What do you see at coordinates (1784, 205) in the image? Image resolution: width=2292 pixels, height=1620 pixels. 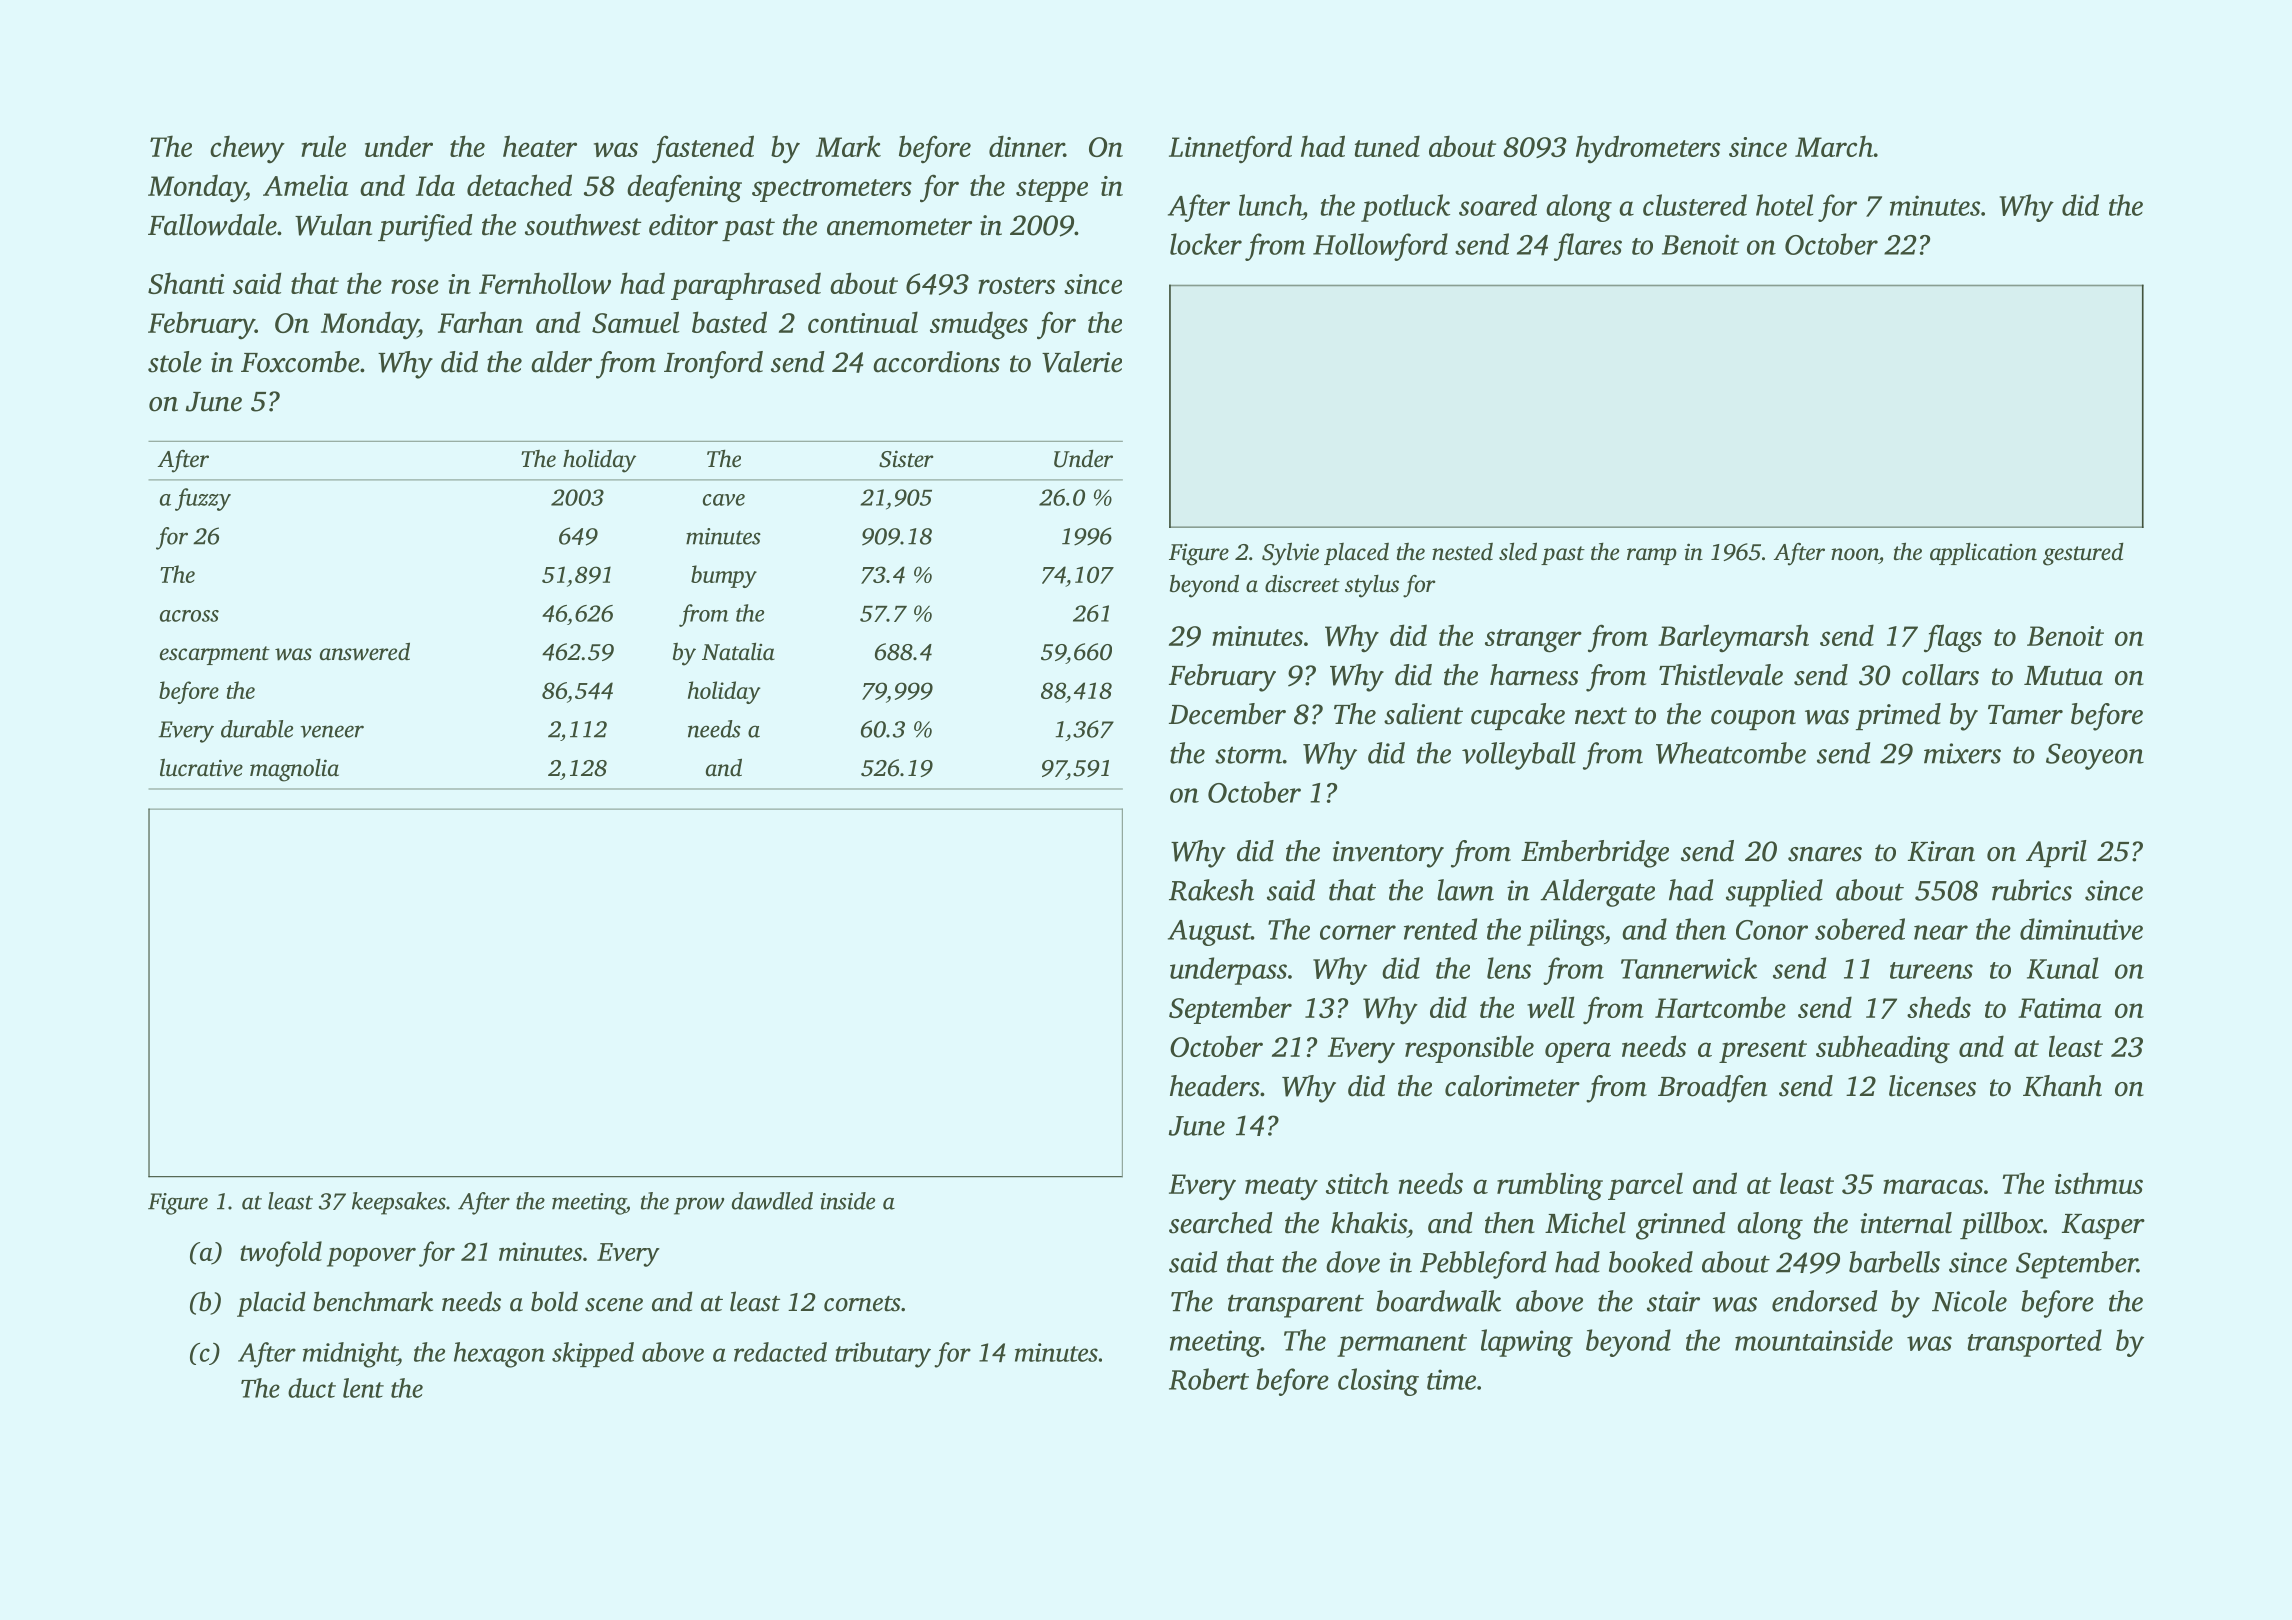 I see `hotel` at bounding box center [1784, 205].
